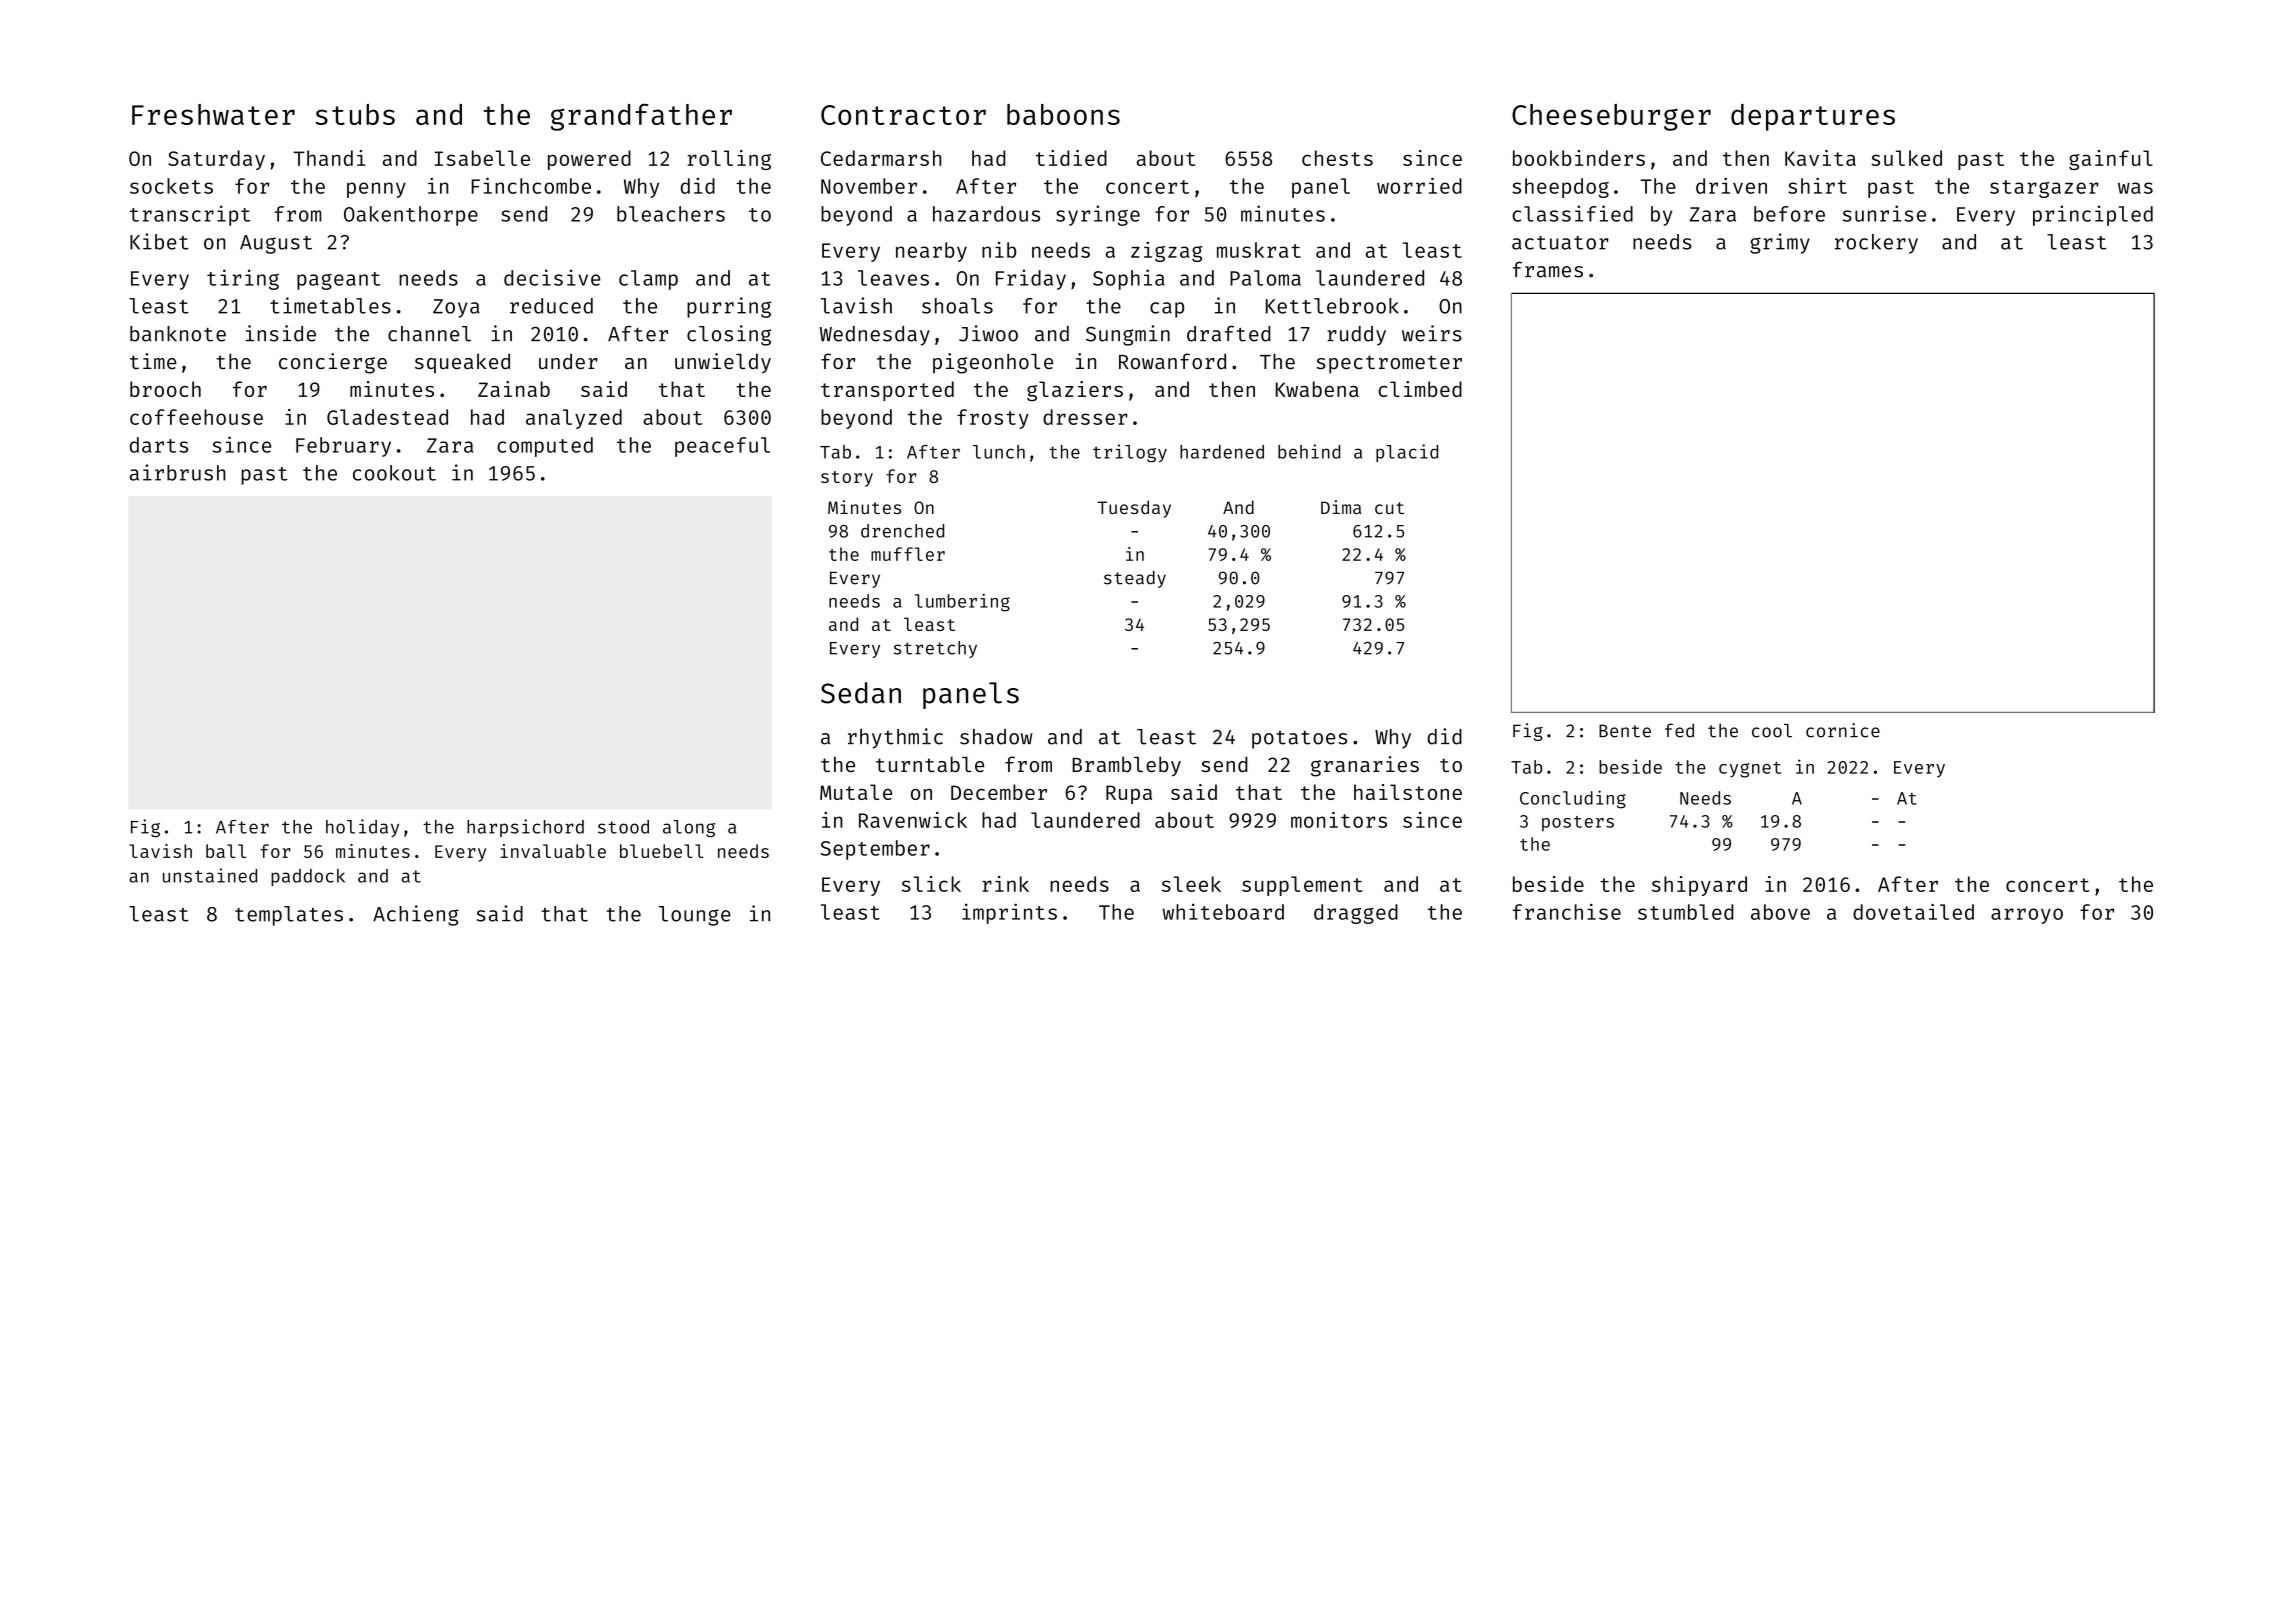 The height and width of the screenshot is (1615, 2283). What do you see at coordinates (881, 158) in the screenshot?
I see `Cedarmarsh` at bounding box center [881, 158].
